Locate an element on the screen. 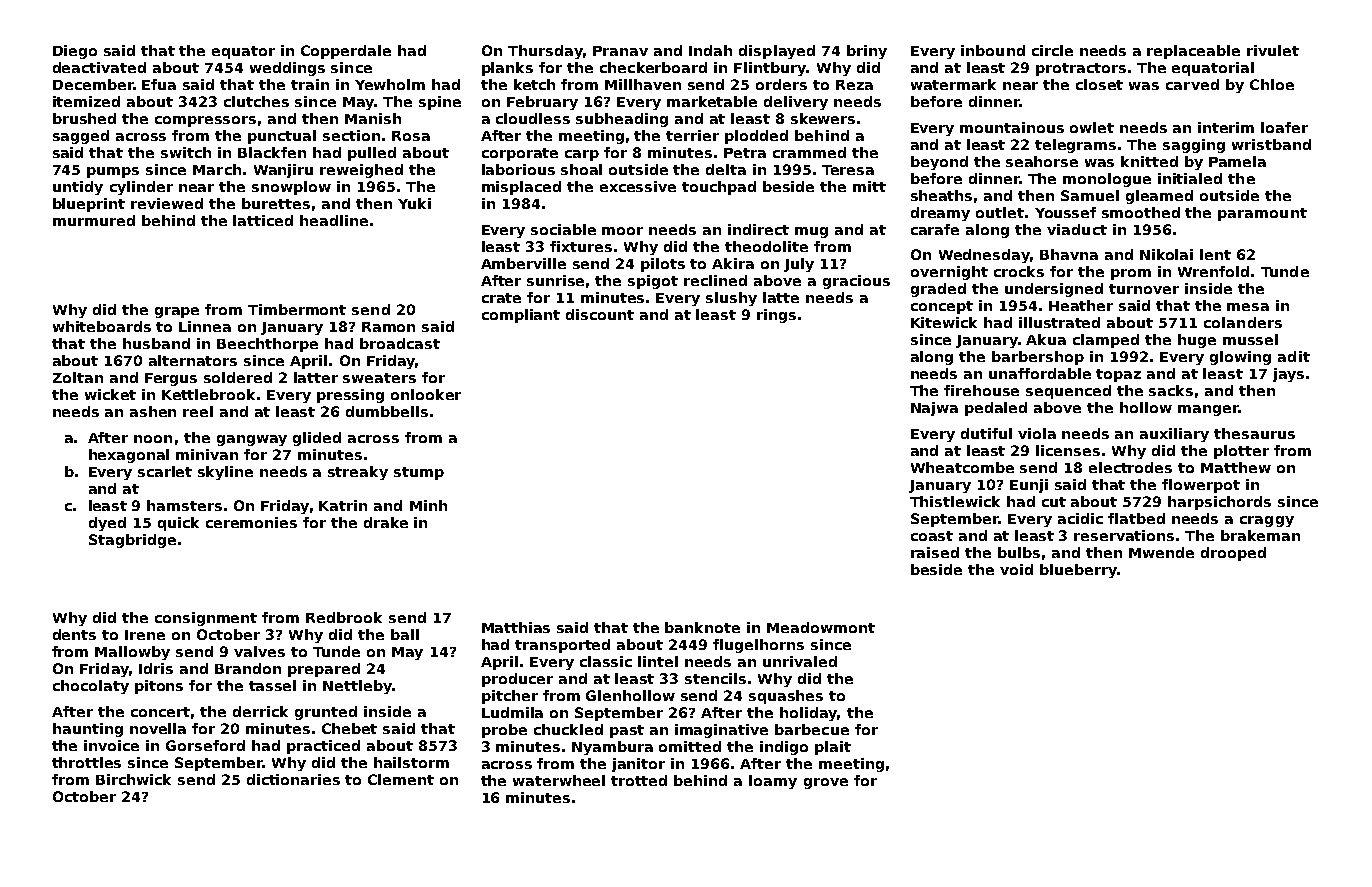  wicket is located at coordinates (110, 394).
